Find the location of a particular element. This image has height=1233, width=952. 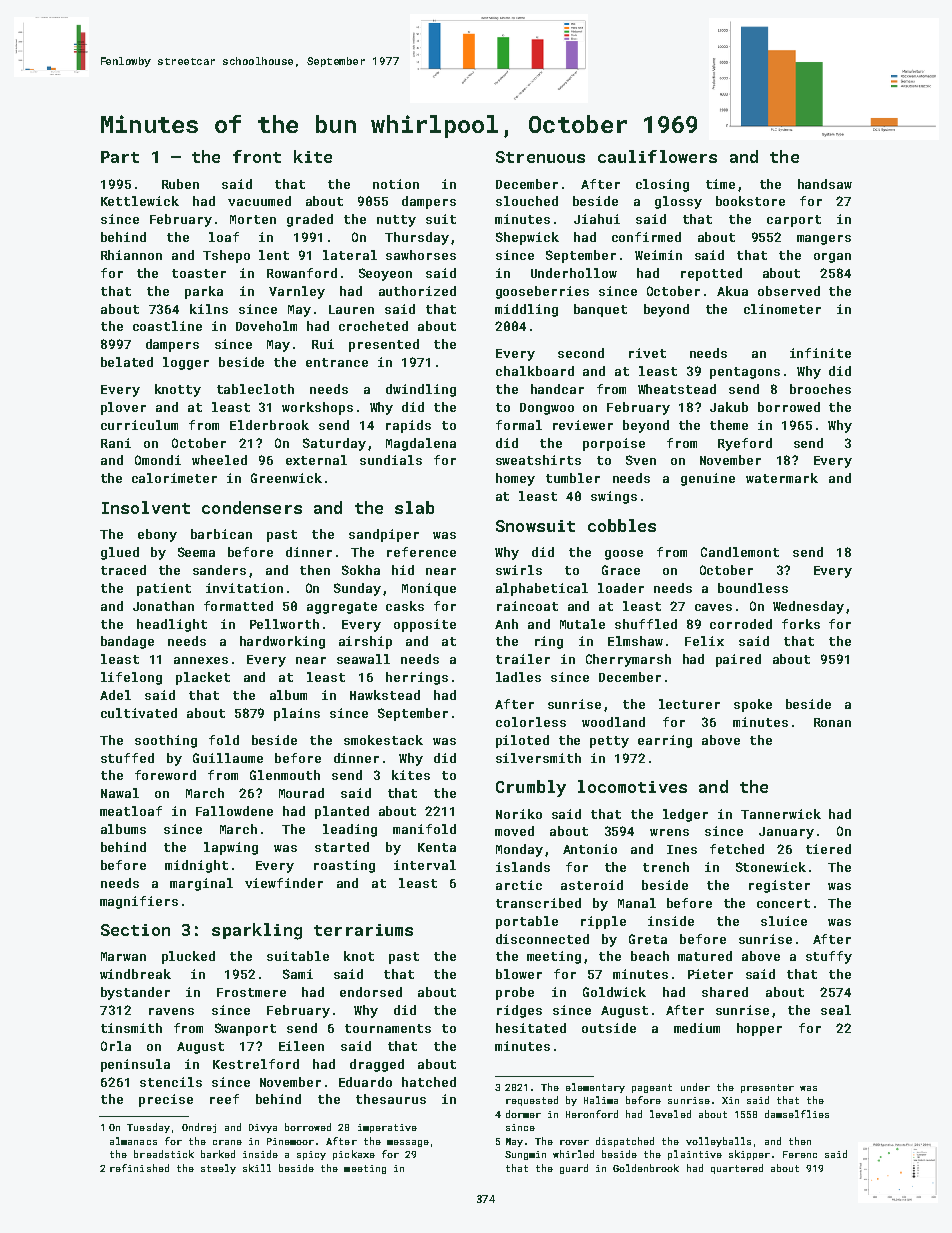

bandage is located at coordinates (127, 642).
